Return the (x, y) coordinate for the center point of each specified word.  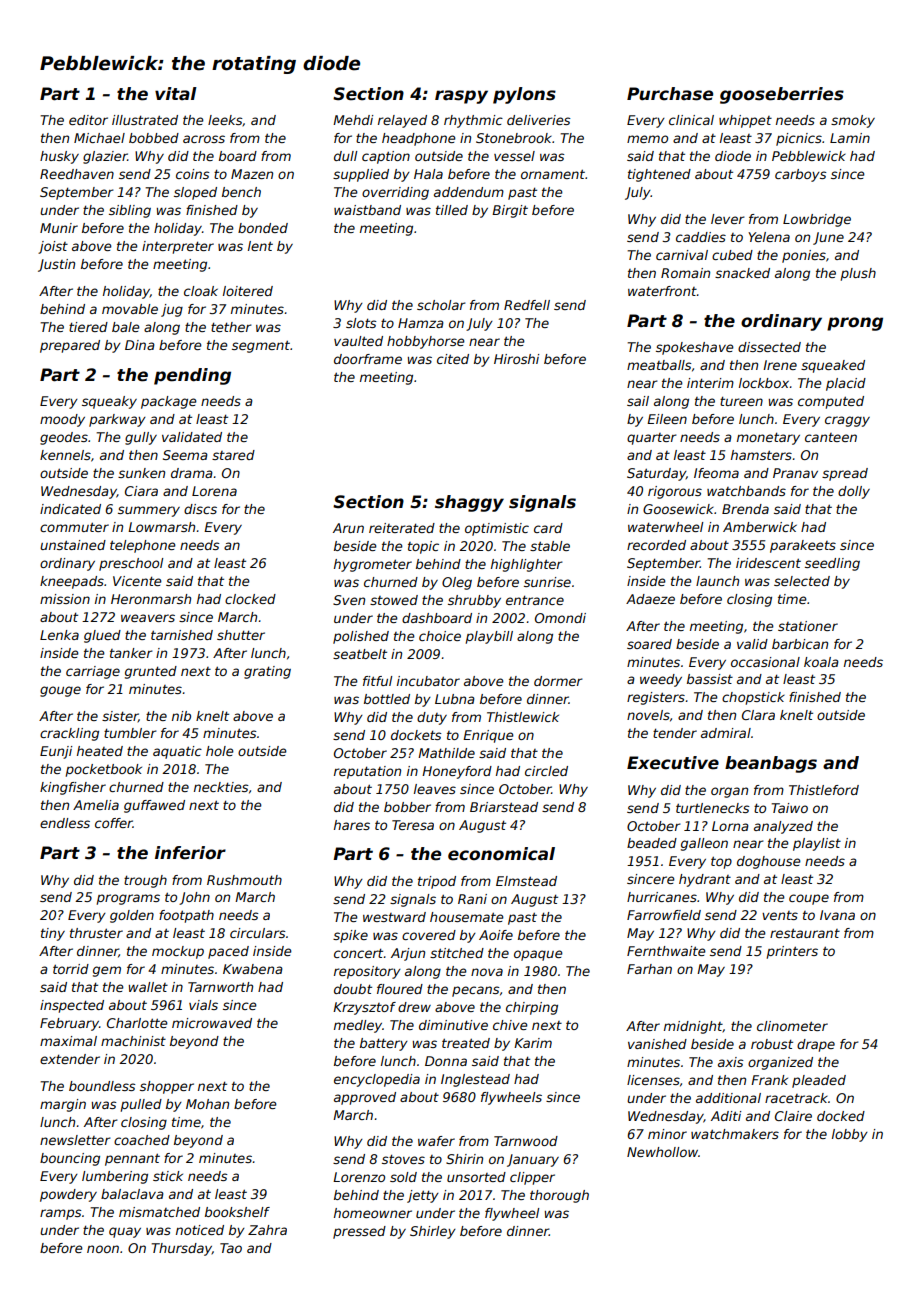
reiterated (402, 528)
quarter (652, 439)
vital (176, 94)
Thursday (182, 1249)
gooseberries (782, 95)
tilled (452, 210)
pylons (524, 95)
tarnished (182, 635)
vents (780, 915)
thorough (559, 1196)
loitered (248, 291)
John (194, 898)
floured (400, 989)
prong (855, 324)
